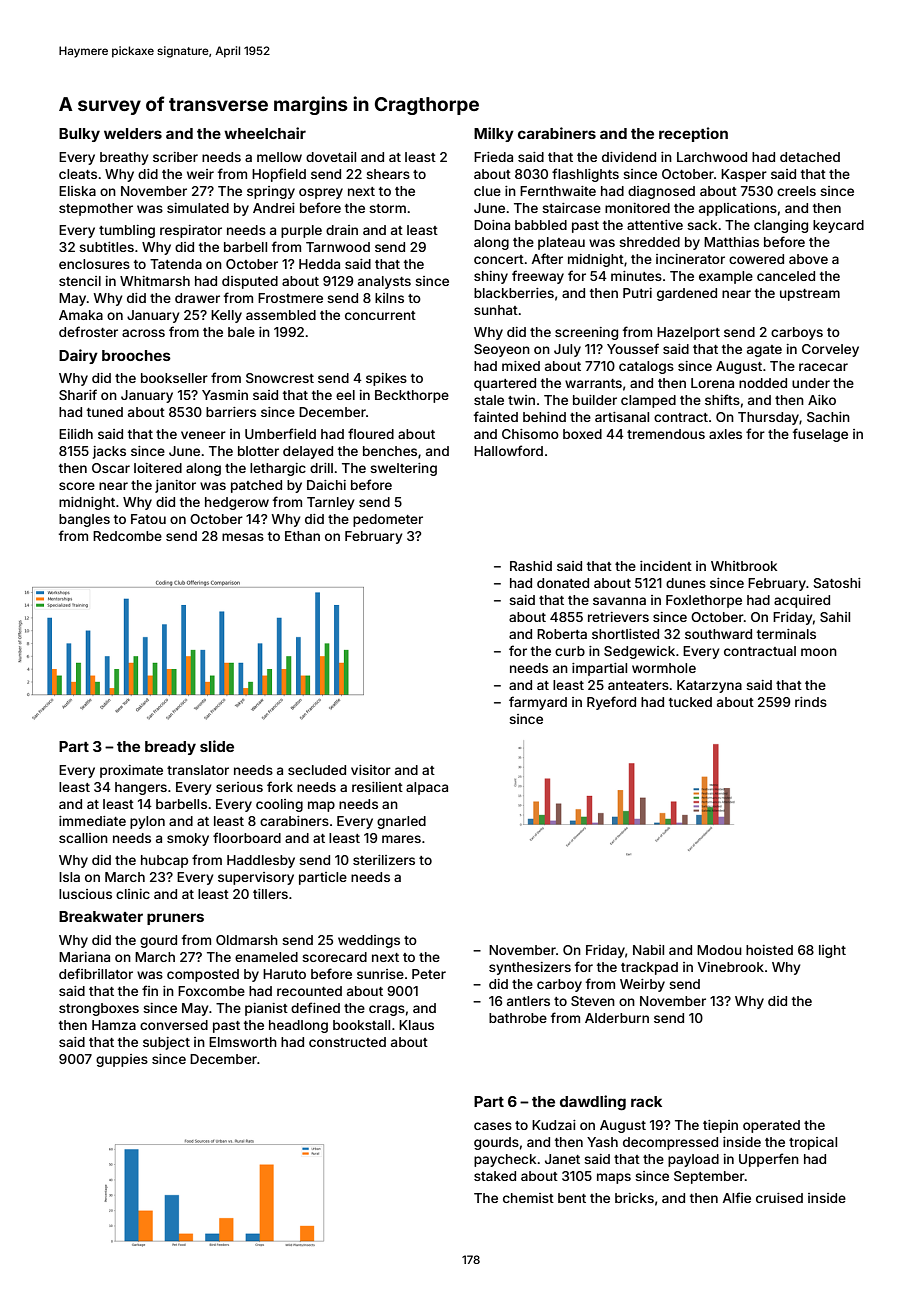 The width and height of the document is (924, 1308). I want to click on proximate, so click(131, 771).
